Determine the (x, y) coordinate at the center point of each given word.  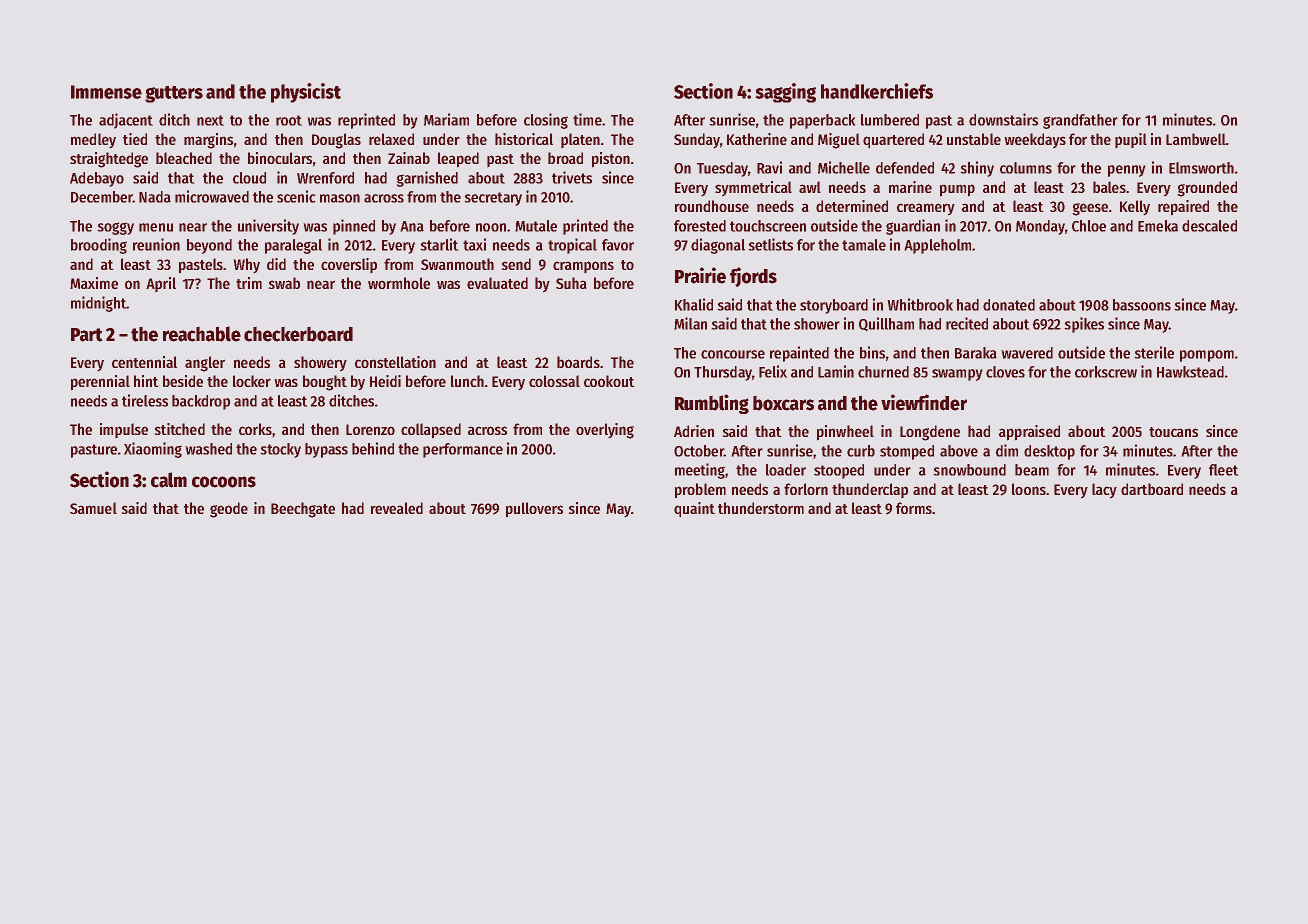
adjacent (126, 121)
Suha (571, 283)
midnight (98, 304)
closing (546, 121)
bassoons (1142, 305)
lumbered (890, 120)
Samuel (93, 508)
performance (463, 450)
